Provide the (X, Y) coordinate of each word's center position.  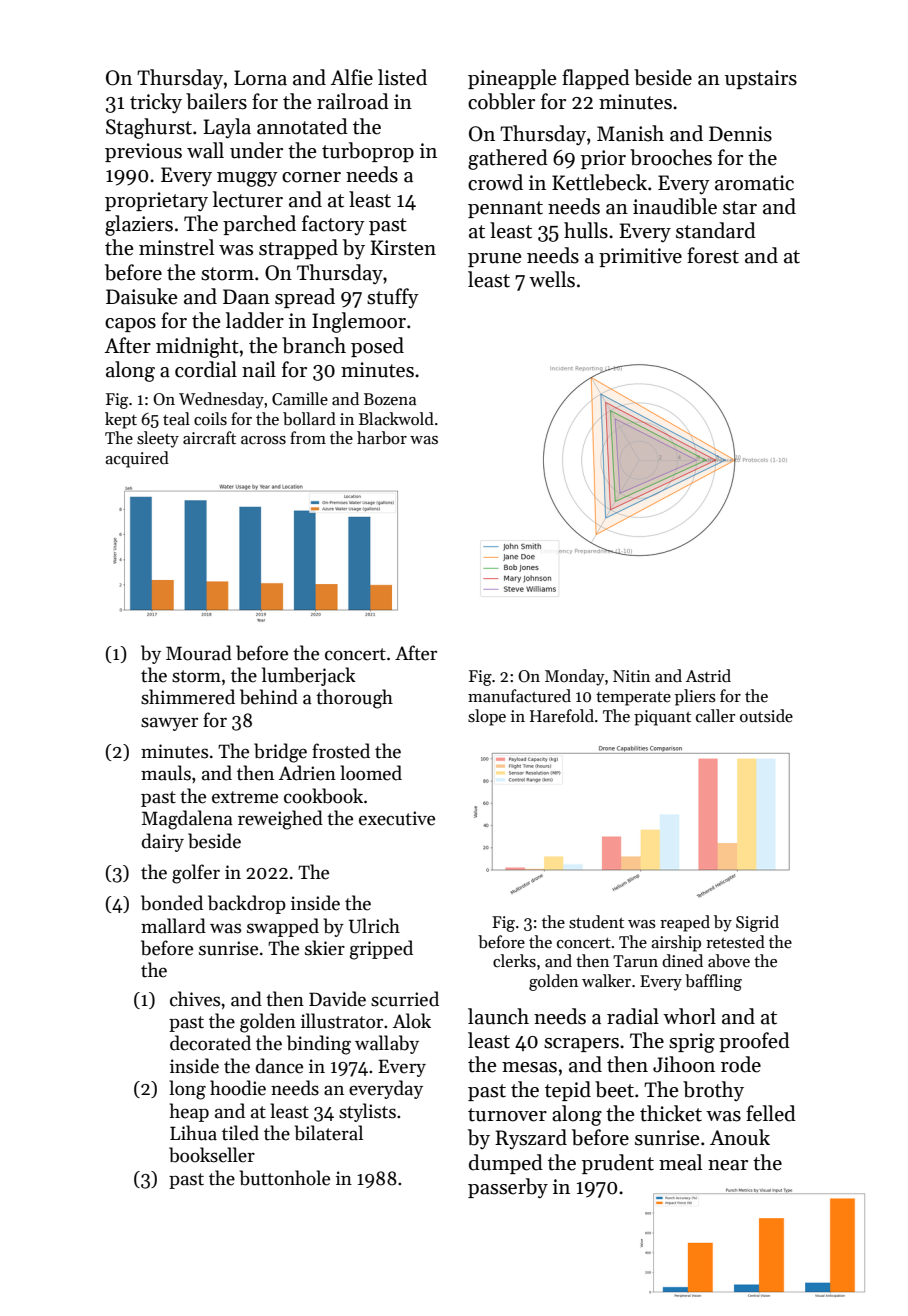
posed (377, 347)
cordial (206, 369)
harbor (382, 438)
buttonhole (285, 1178)
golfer (196, 874)
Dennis (740, 134)
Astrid (708, 676)
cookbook (323, 796)
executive (397, 818)
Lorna (260, 78)
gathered (508, 159)
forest (713, 255)
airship (676, 943)
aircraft (209, 438)
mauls (166, 773)
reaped (685, 923)
